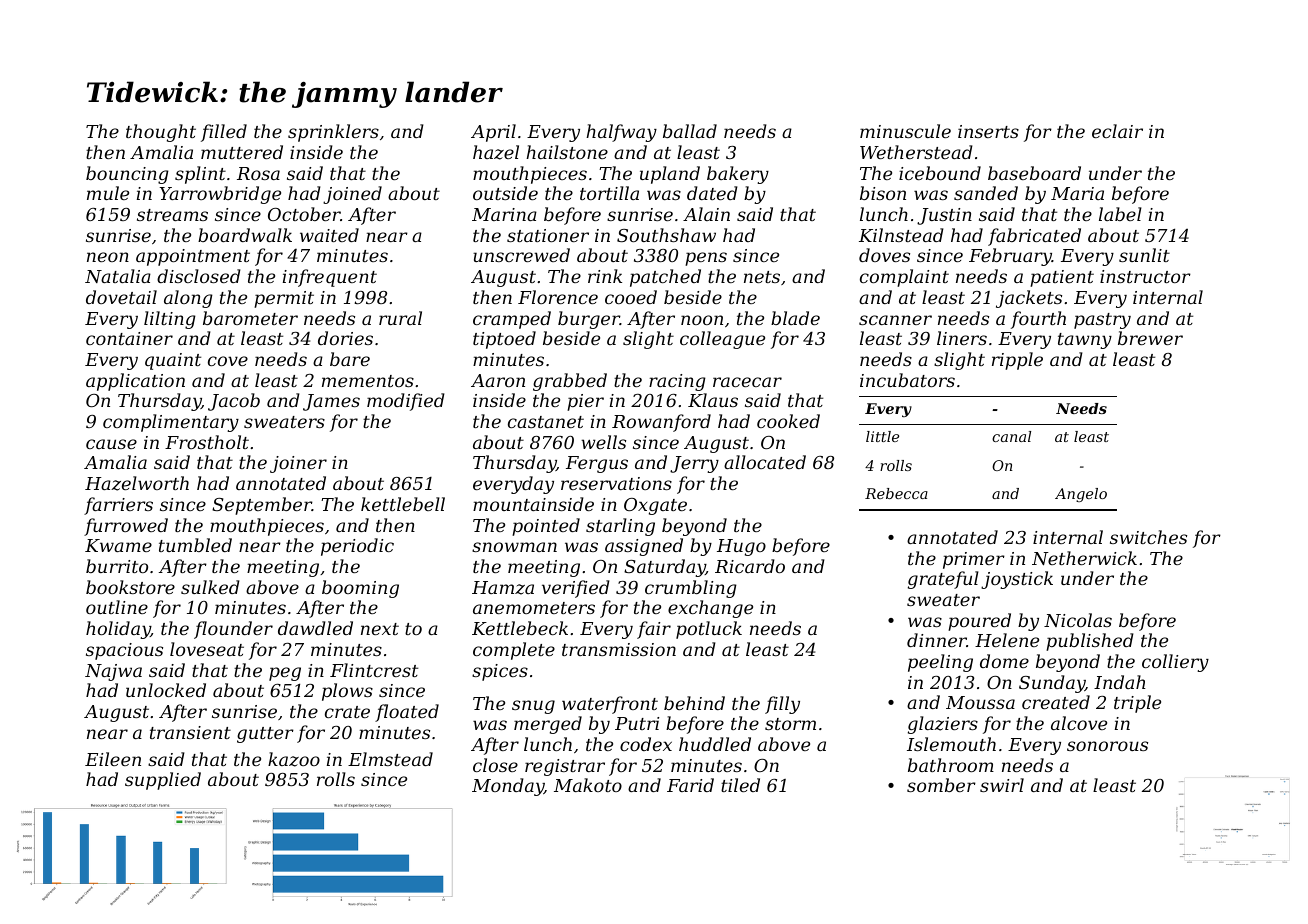  Describe the element at coordinates (1017, 580) in the screenshot. I see `joystick` at that location.
